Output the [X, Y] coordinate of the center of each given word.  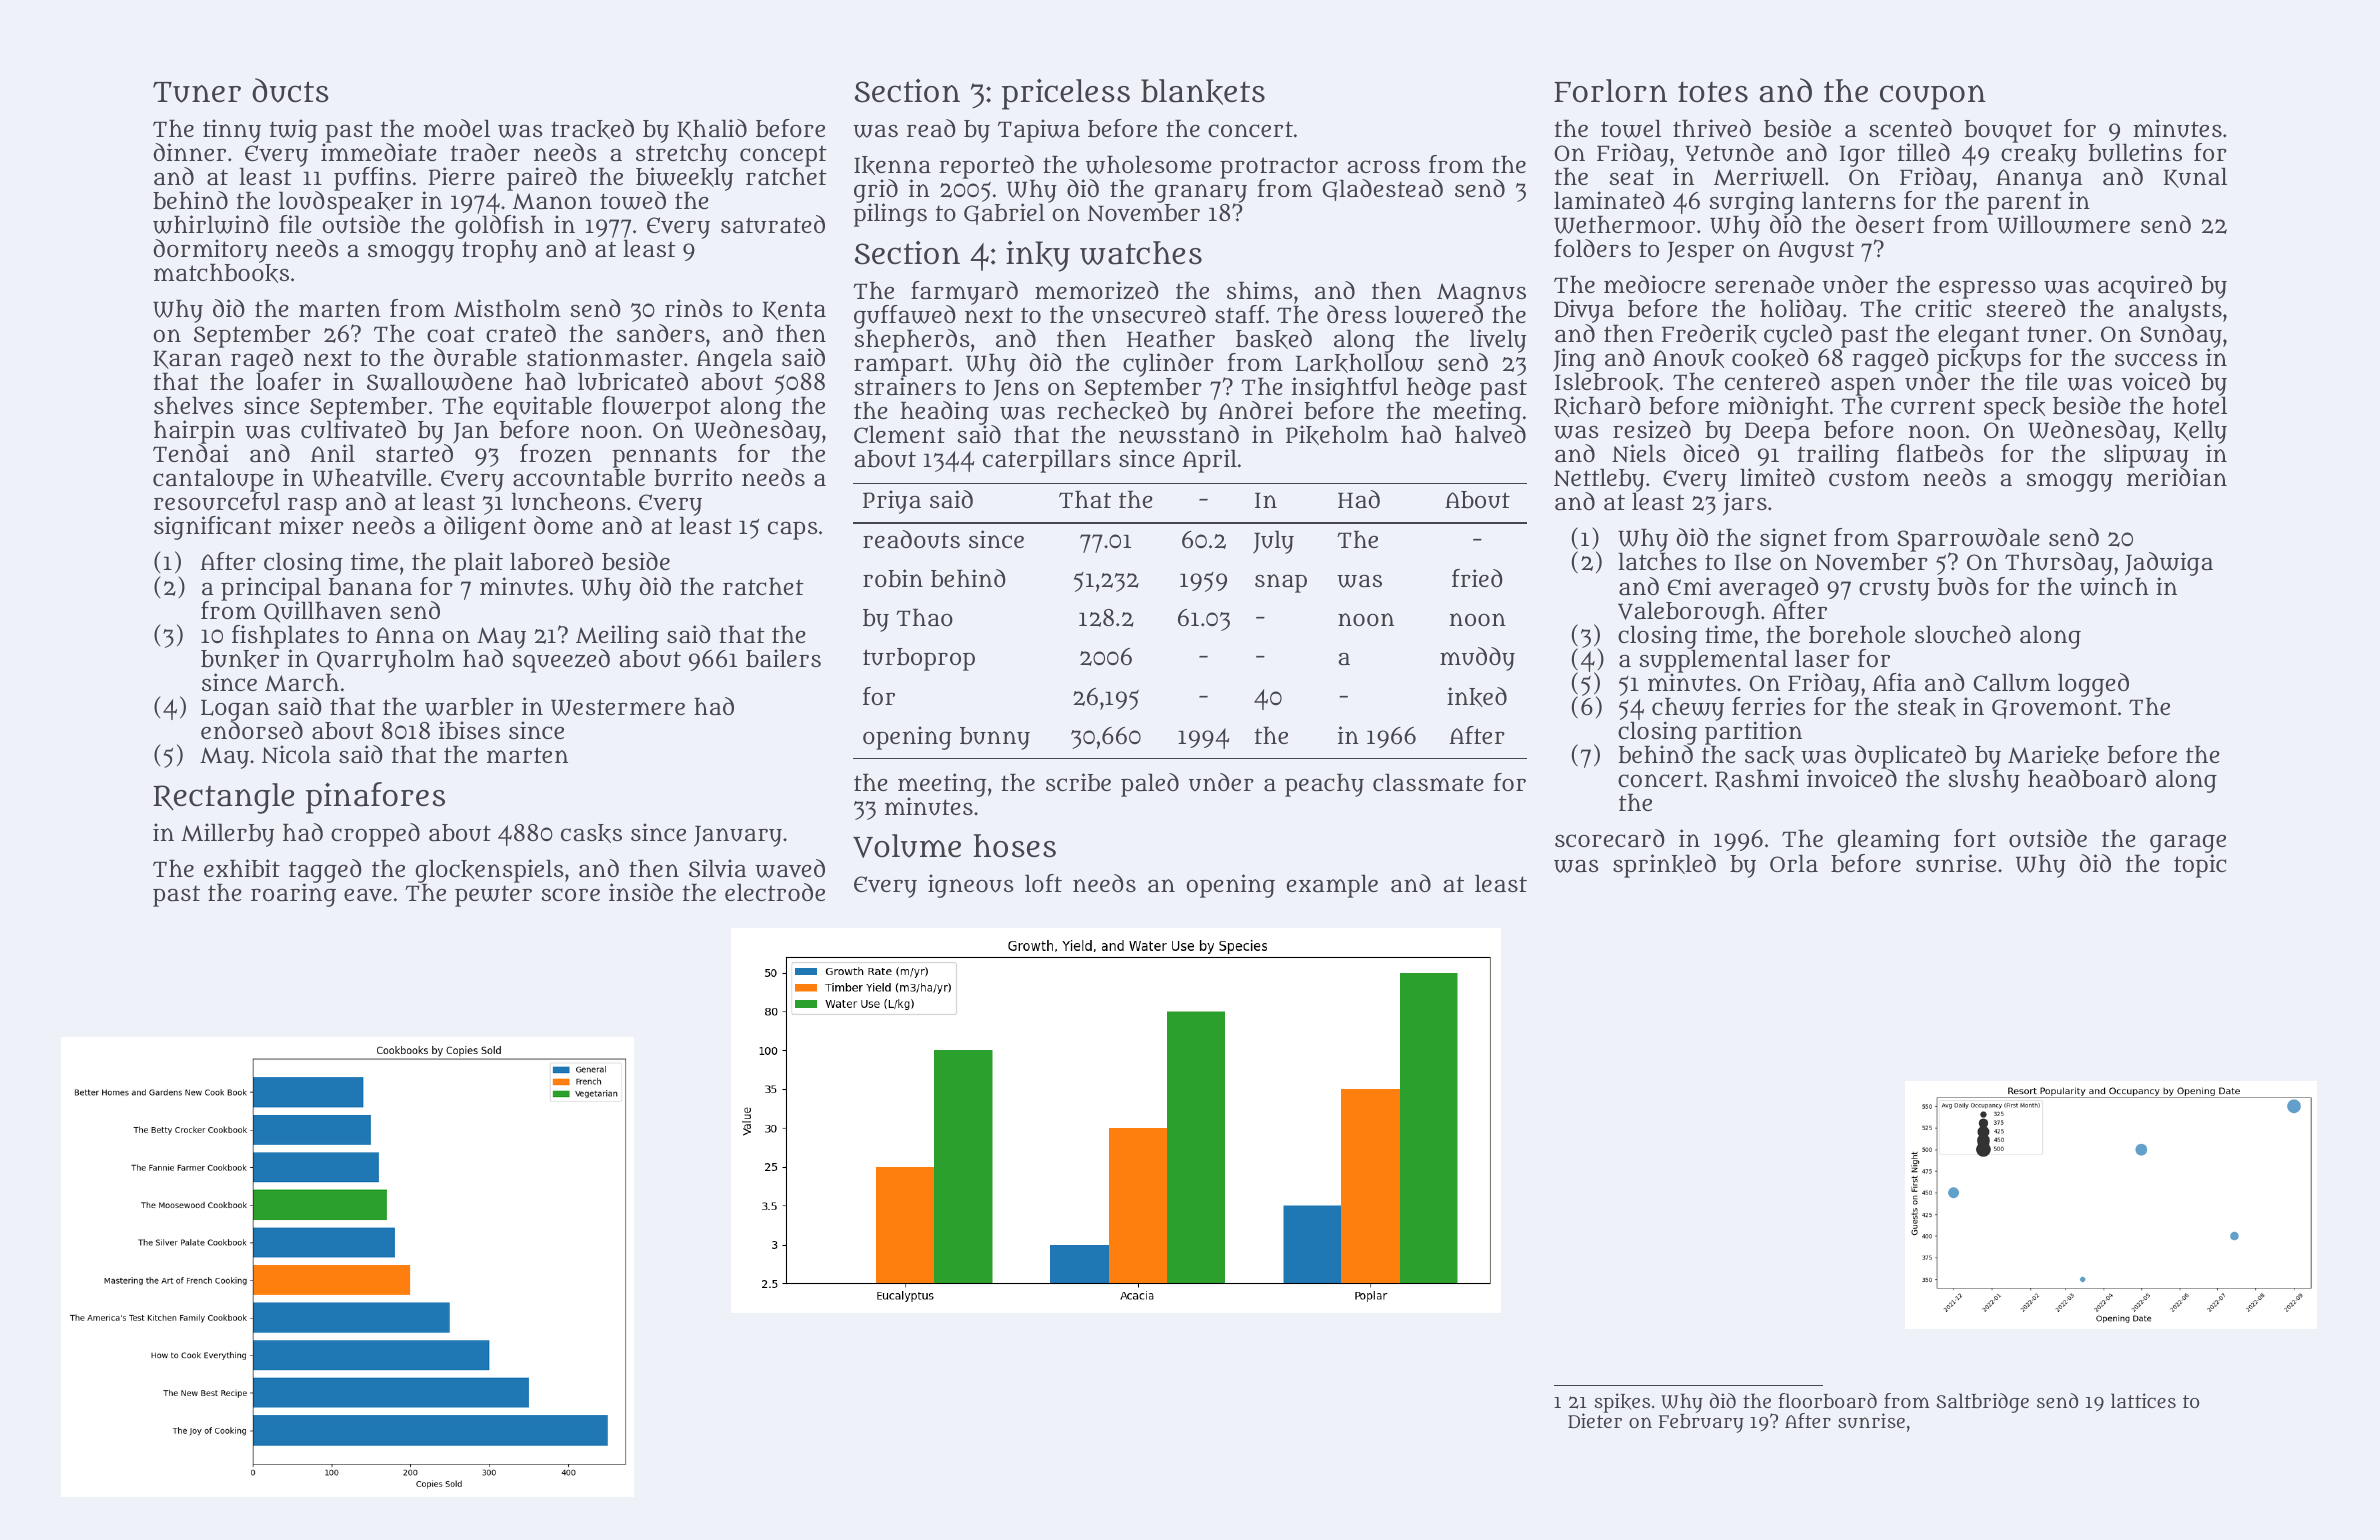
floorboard [1827, 1400]
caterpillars [1047, 461]
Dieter [1595, 1420]
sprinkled [1664, 866]
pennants [664, 457]
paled [1150, 785]
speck [2014, 408]
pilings [890, 215]
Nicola [296, 754]
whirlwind [211, 224]
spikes [1622, 1403]
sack [1770, 755]
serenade [1764, 284]
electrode [775, 892]
